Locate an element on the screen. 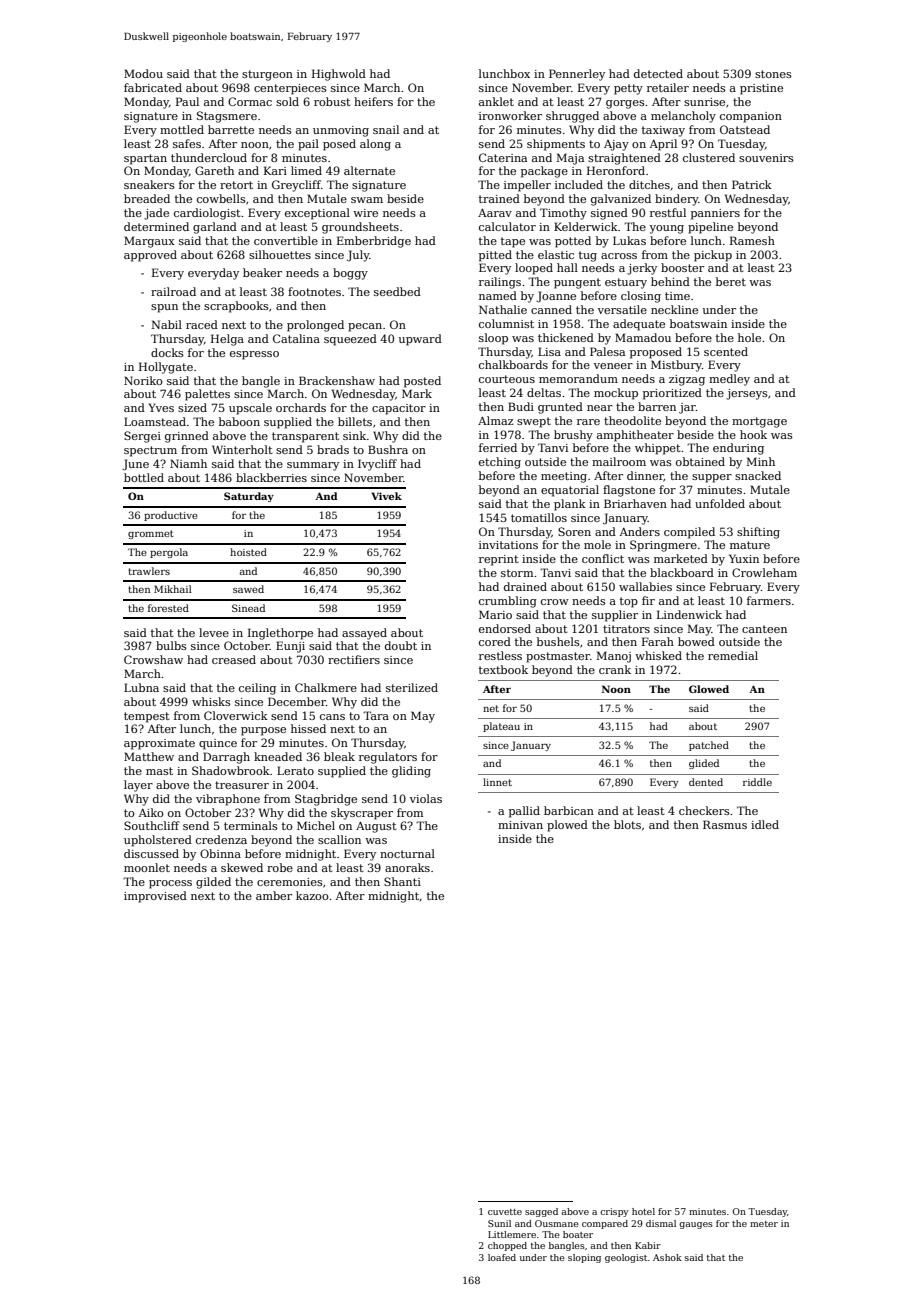 The height and width of the screenshot is (1308, 924). sturgeon is located at coordinates (267, 75).
